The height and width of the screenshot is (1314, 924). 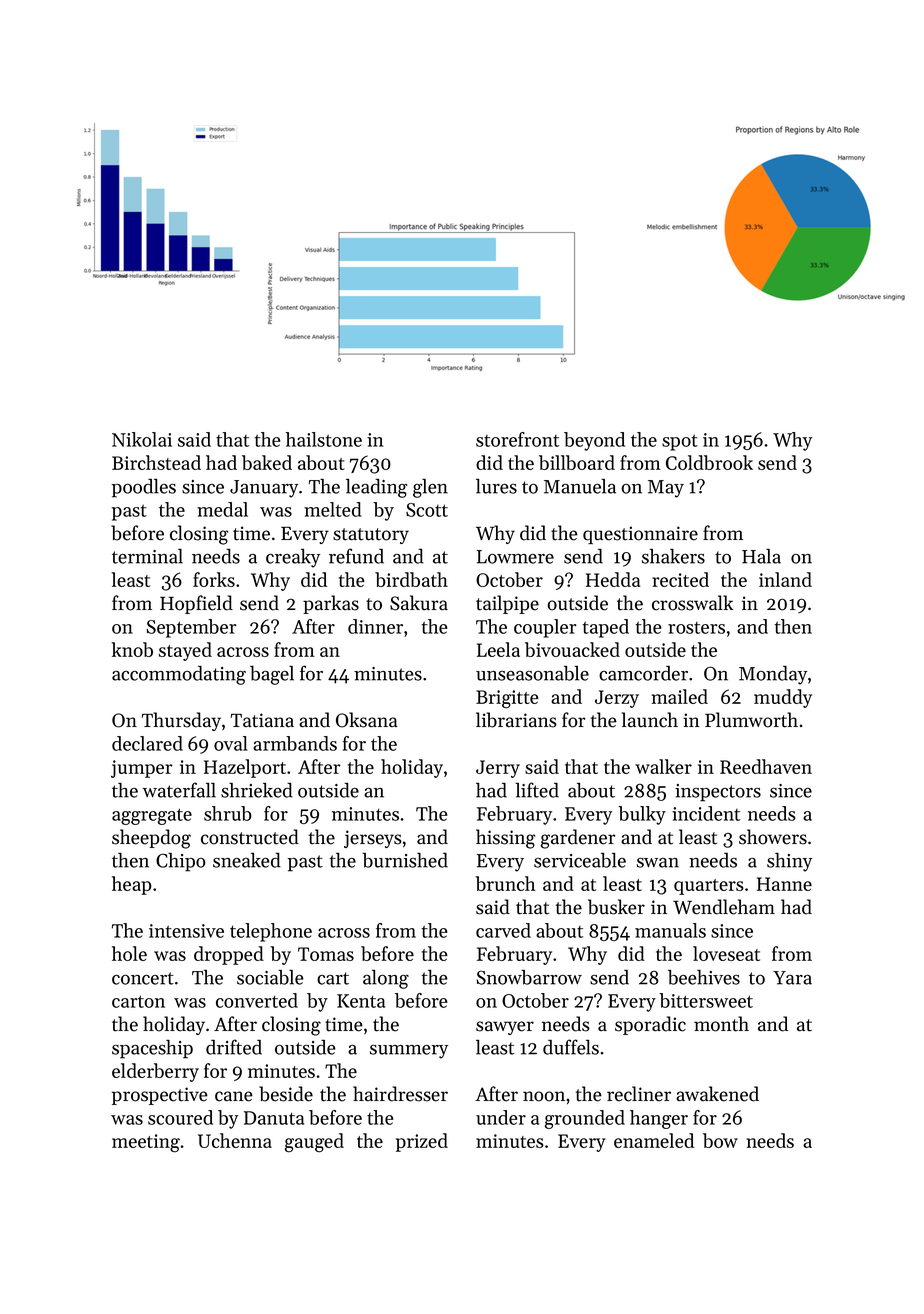 I want to click on meeting, so click(x=146, y=1143).
